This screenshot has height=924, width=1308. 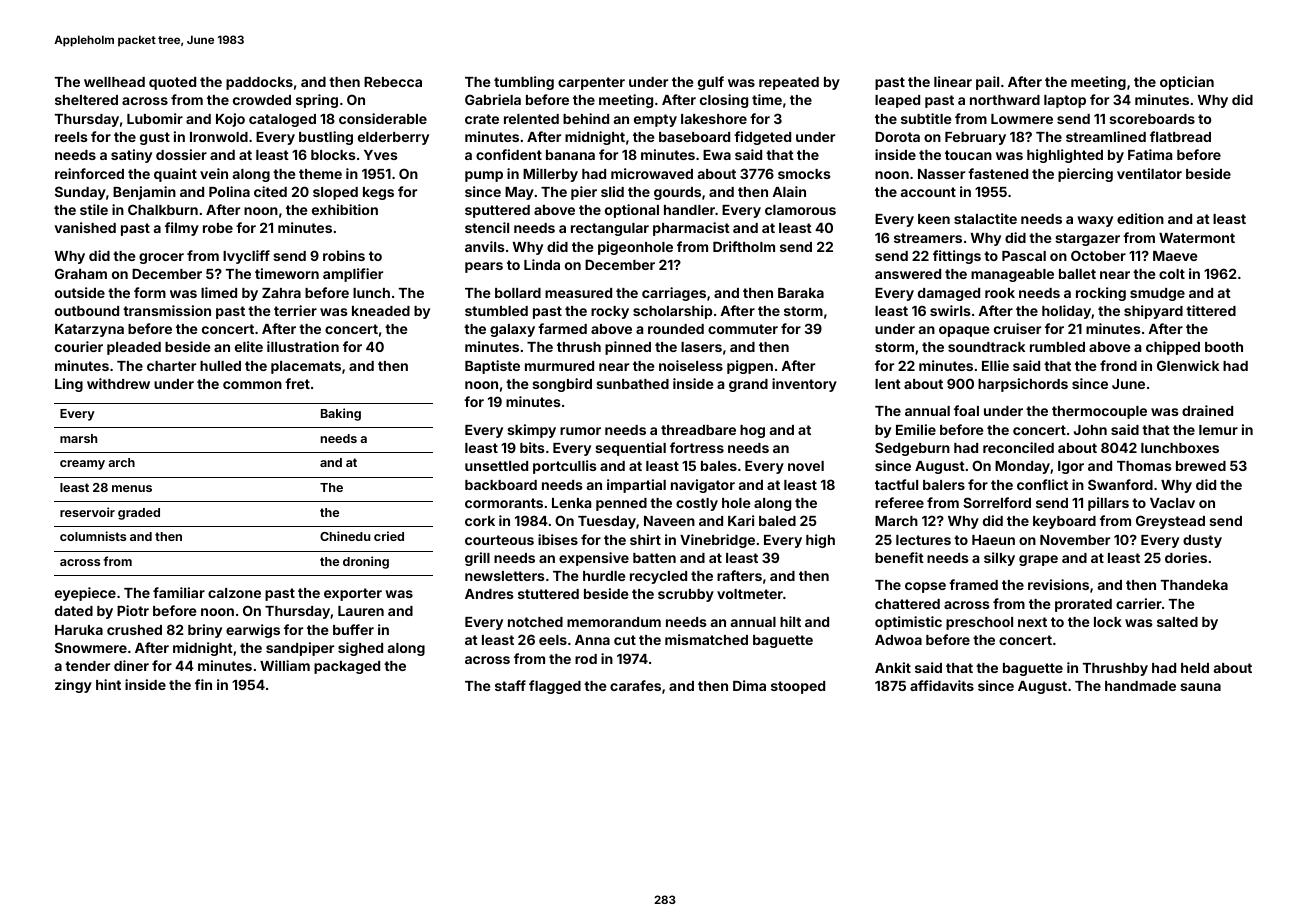 What do you see at coordinates (1200, 687) in the screenshot?
I see `sauna` at bounding box center [1200, 687].
